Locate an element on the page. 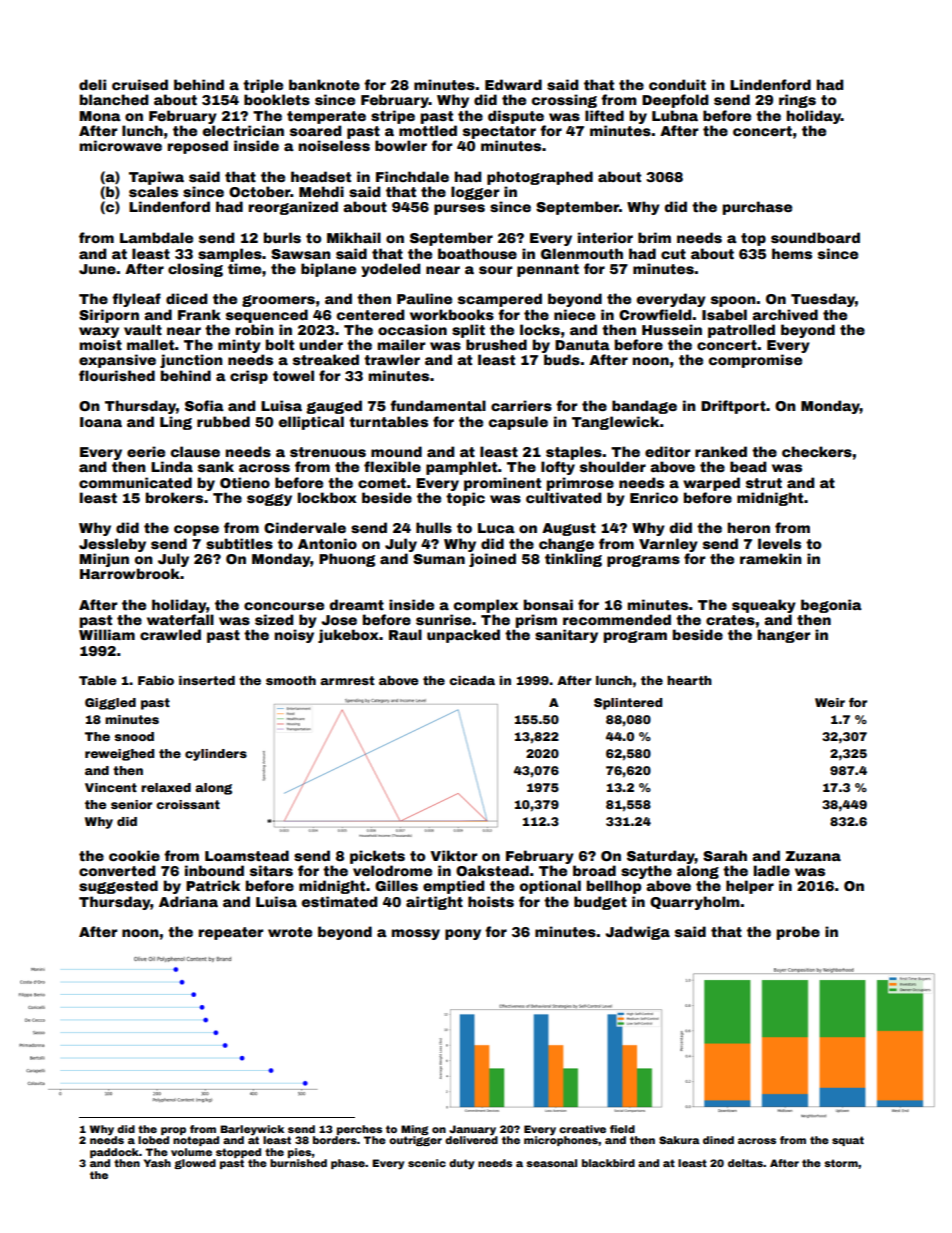  estimated is located at coordinates (339, 901).
